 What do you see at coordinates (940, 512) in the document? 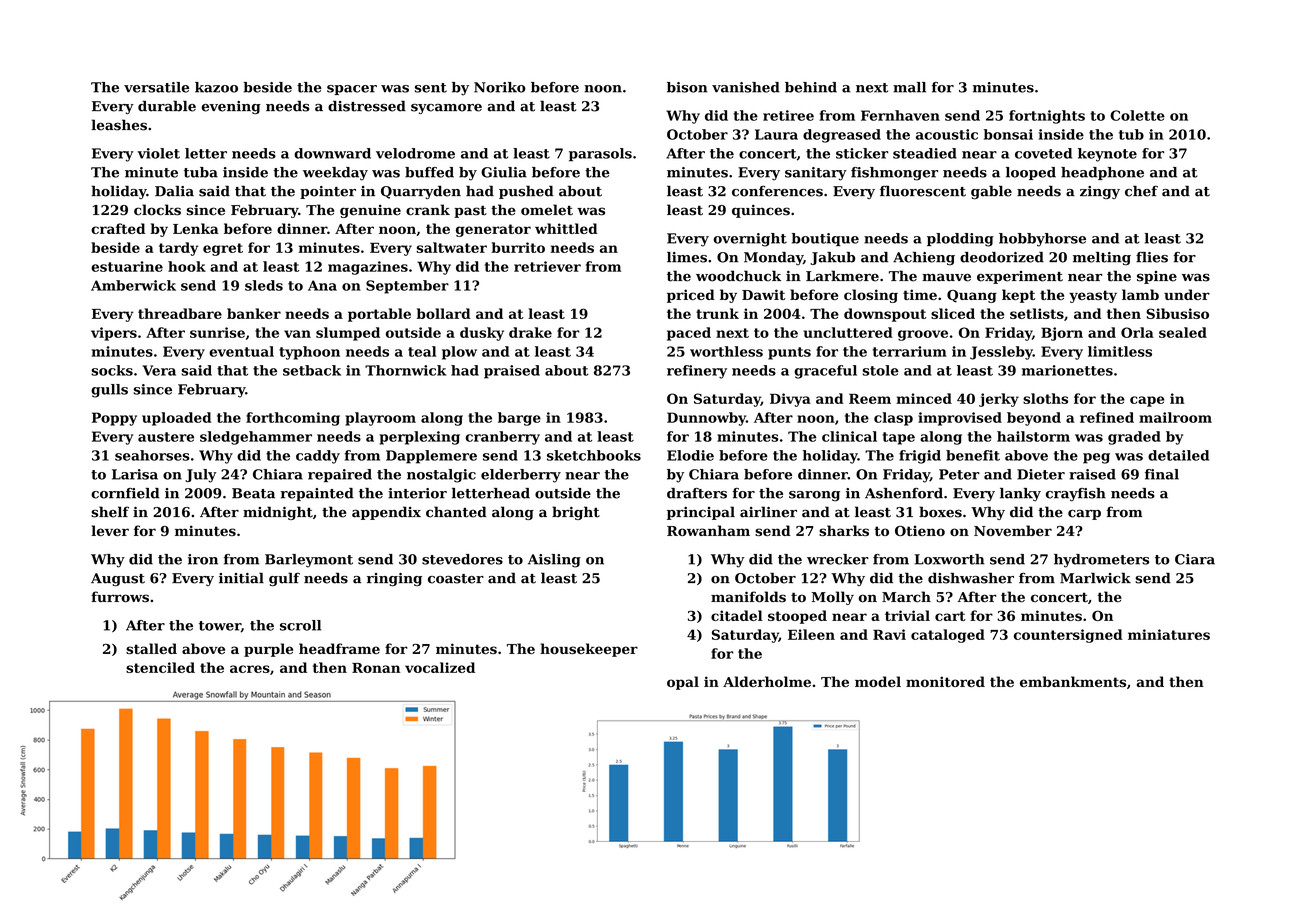
I see `boxes` at bounding box center [940, 512].
